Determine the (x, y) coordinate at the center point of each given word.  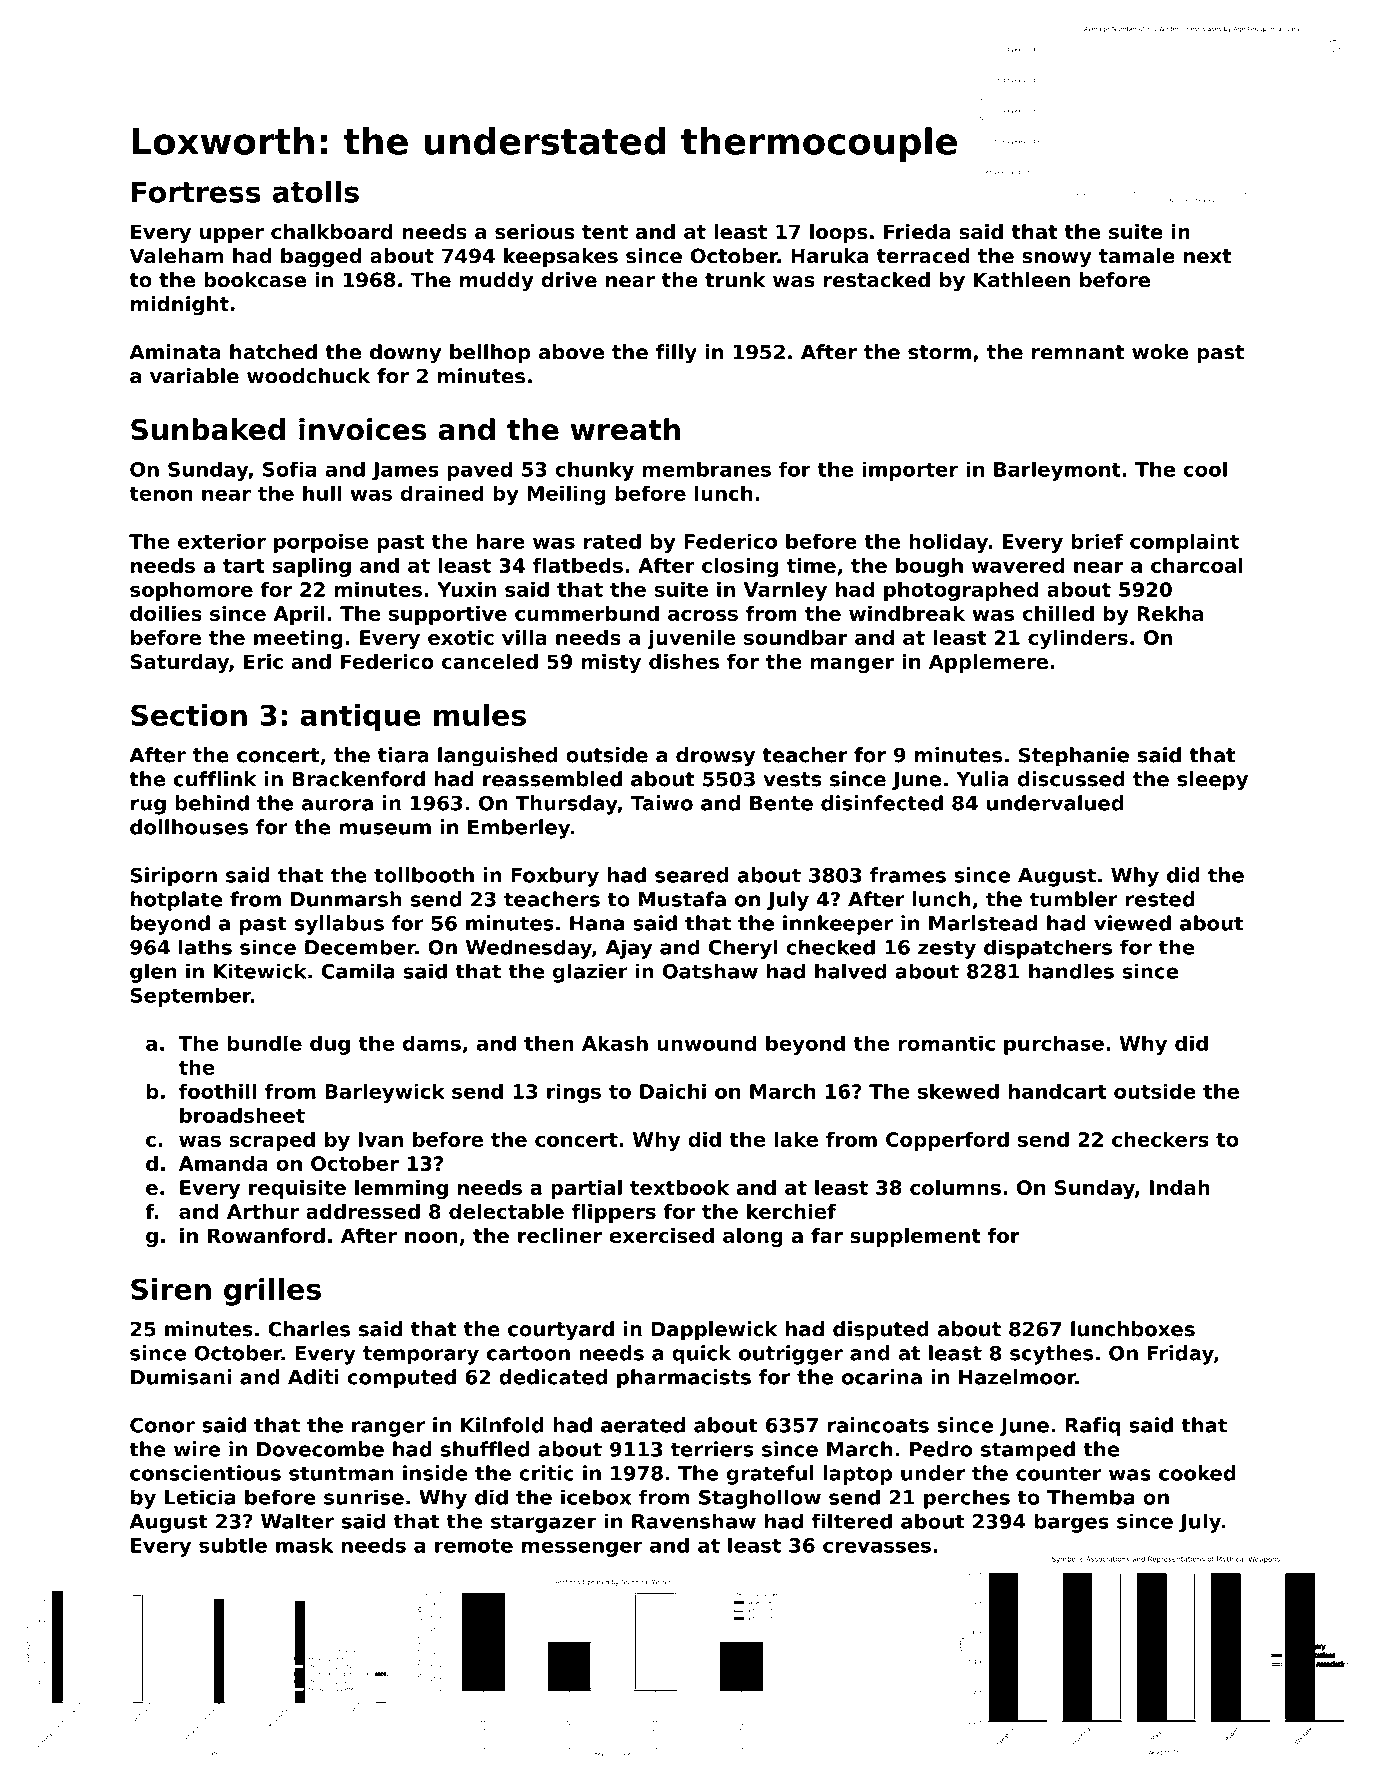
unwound (706, 1043)
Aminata (175, 352)
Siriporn (174, 877)
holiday (948, 543)
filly (676, 354)
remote (474, 1545)
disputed (881, 1331)
